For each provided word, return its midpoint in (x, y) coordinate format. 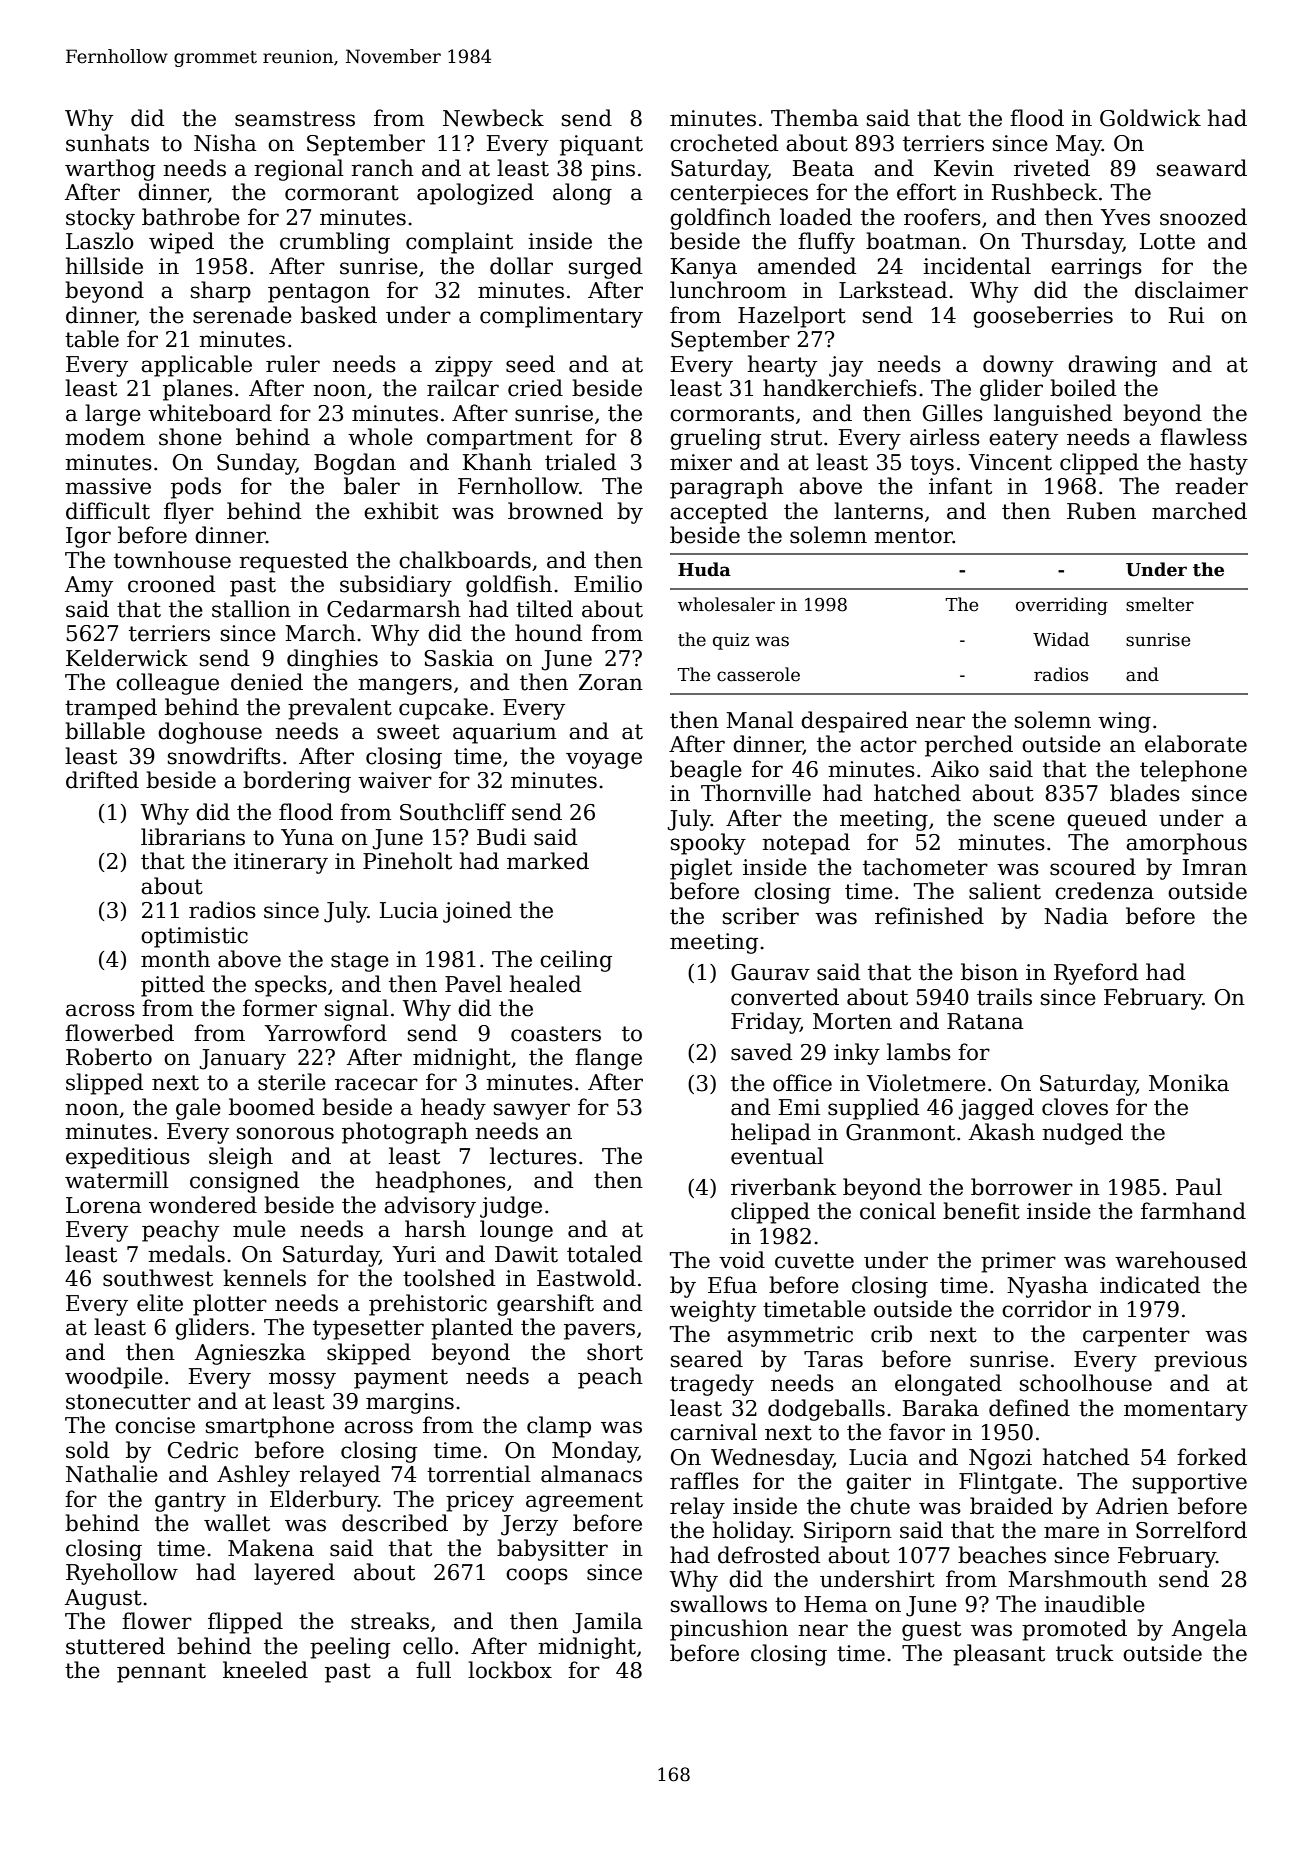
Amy (89, 586)
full (433, 1670)
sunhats (107, 143)
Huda (704, 569)
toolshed (449, 1278)
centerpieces (739, 194)
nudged (1082, 1134)
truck (1085, 1653)
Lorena (104, 1205)
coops (537, 1576)
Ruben (1101, 511)
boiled (1083, 388)
